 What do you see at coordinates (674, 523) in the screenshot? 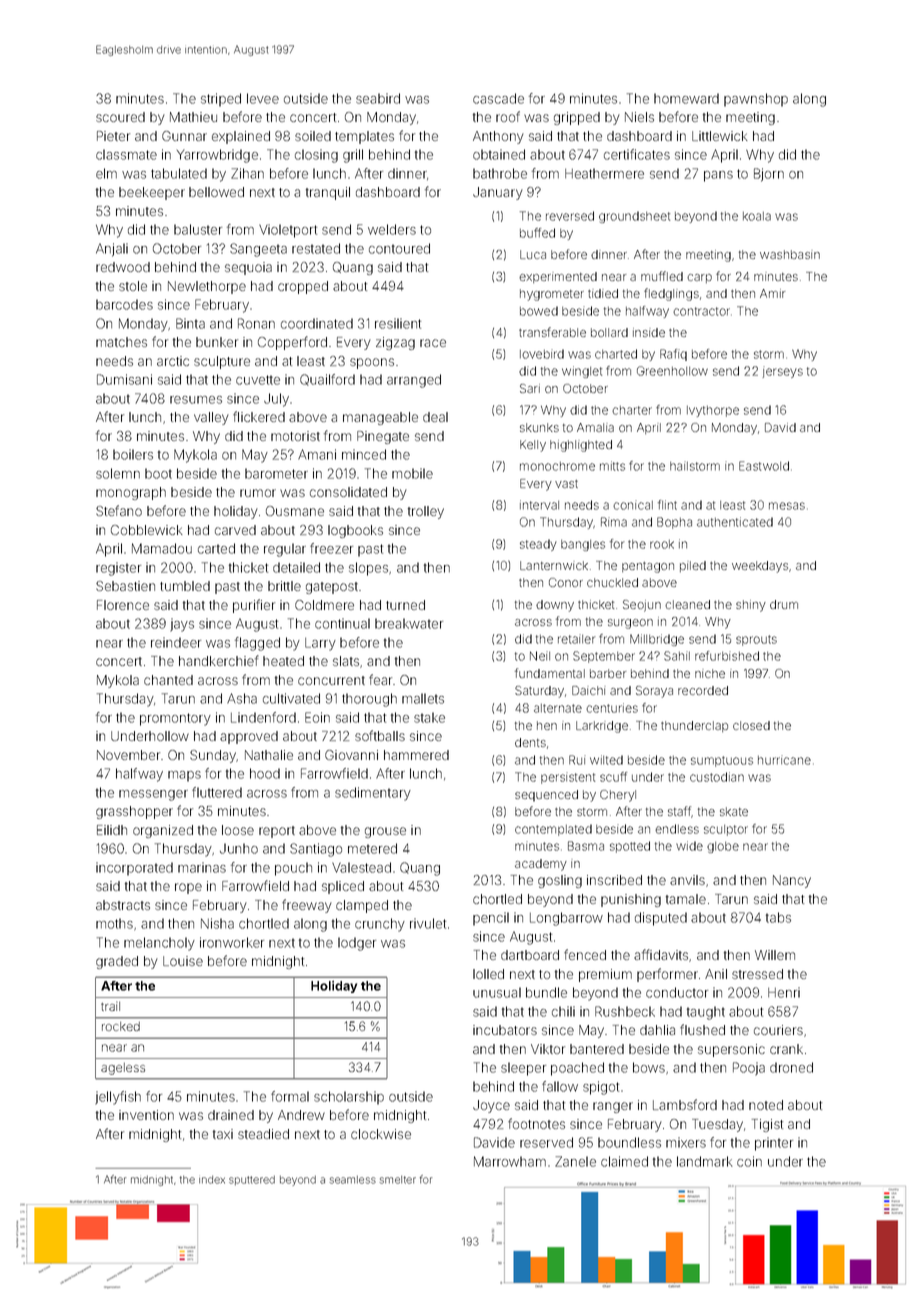
I see `Bopha` at bounding box center [674, 523].
